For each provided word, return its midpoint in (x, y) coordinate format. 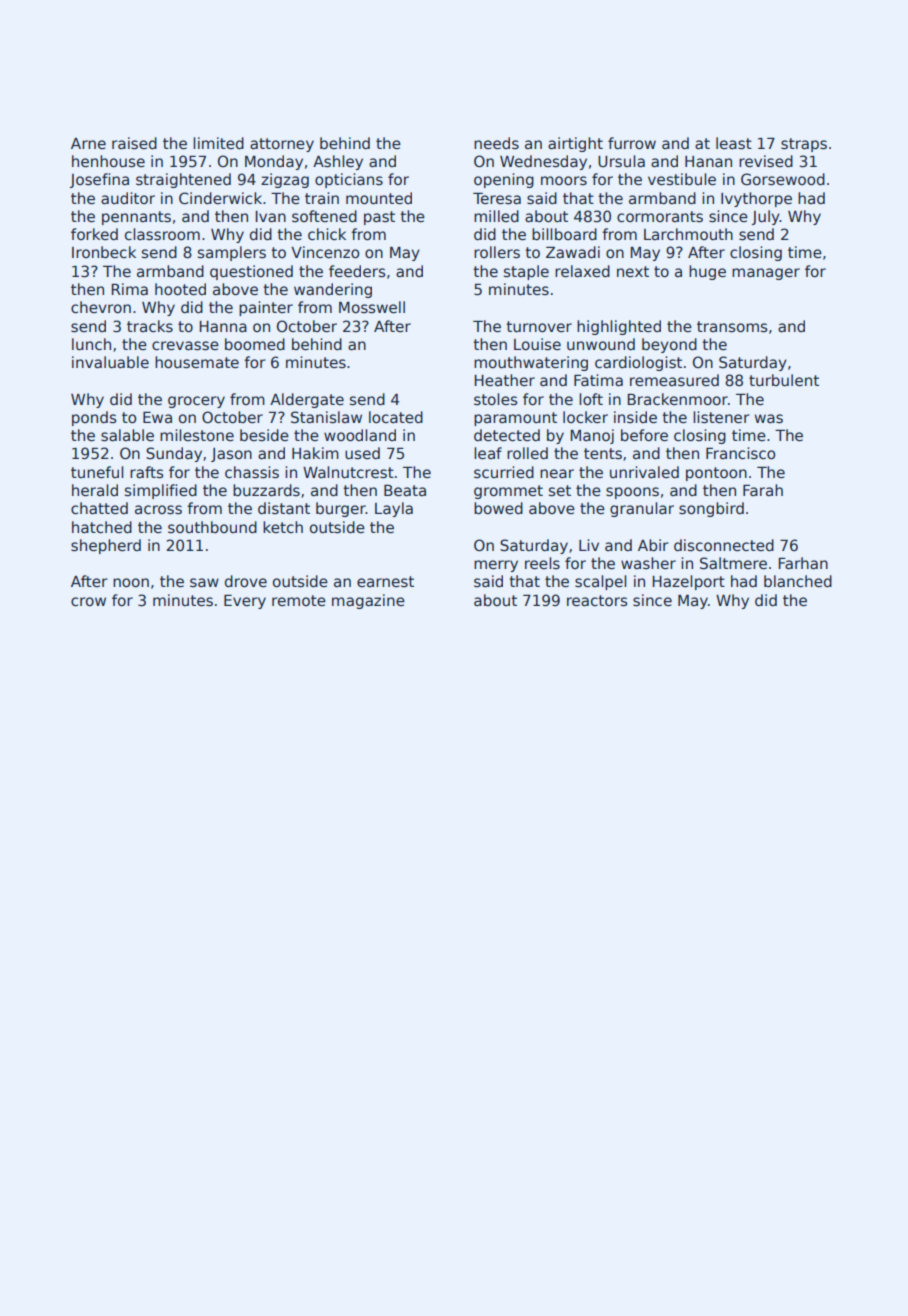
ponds (94, 418)
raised (134, 143)
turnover (539, 326)
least (734, 143)
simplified (161, 491)
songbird (711, 509)
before (644, 435)
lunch (91, 344)
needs (496, 143)
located (396, 417)
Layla (394, 509)
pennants (136, 218)
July (766, 217)
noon (131, 582)
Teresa (497, 198)
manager (766, 274)
